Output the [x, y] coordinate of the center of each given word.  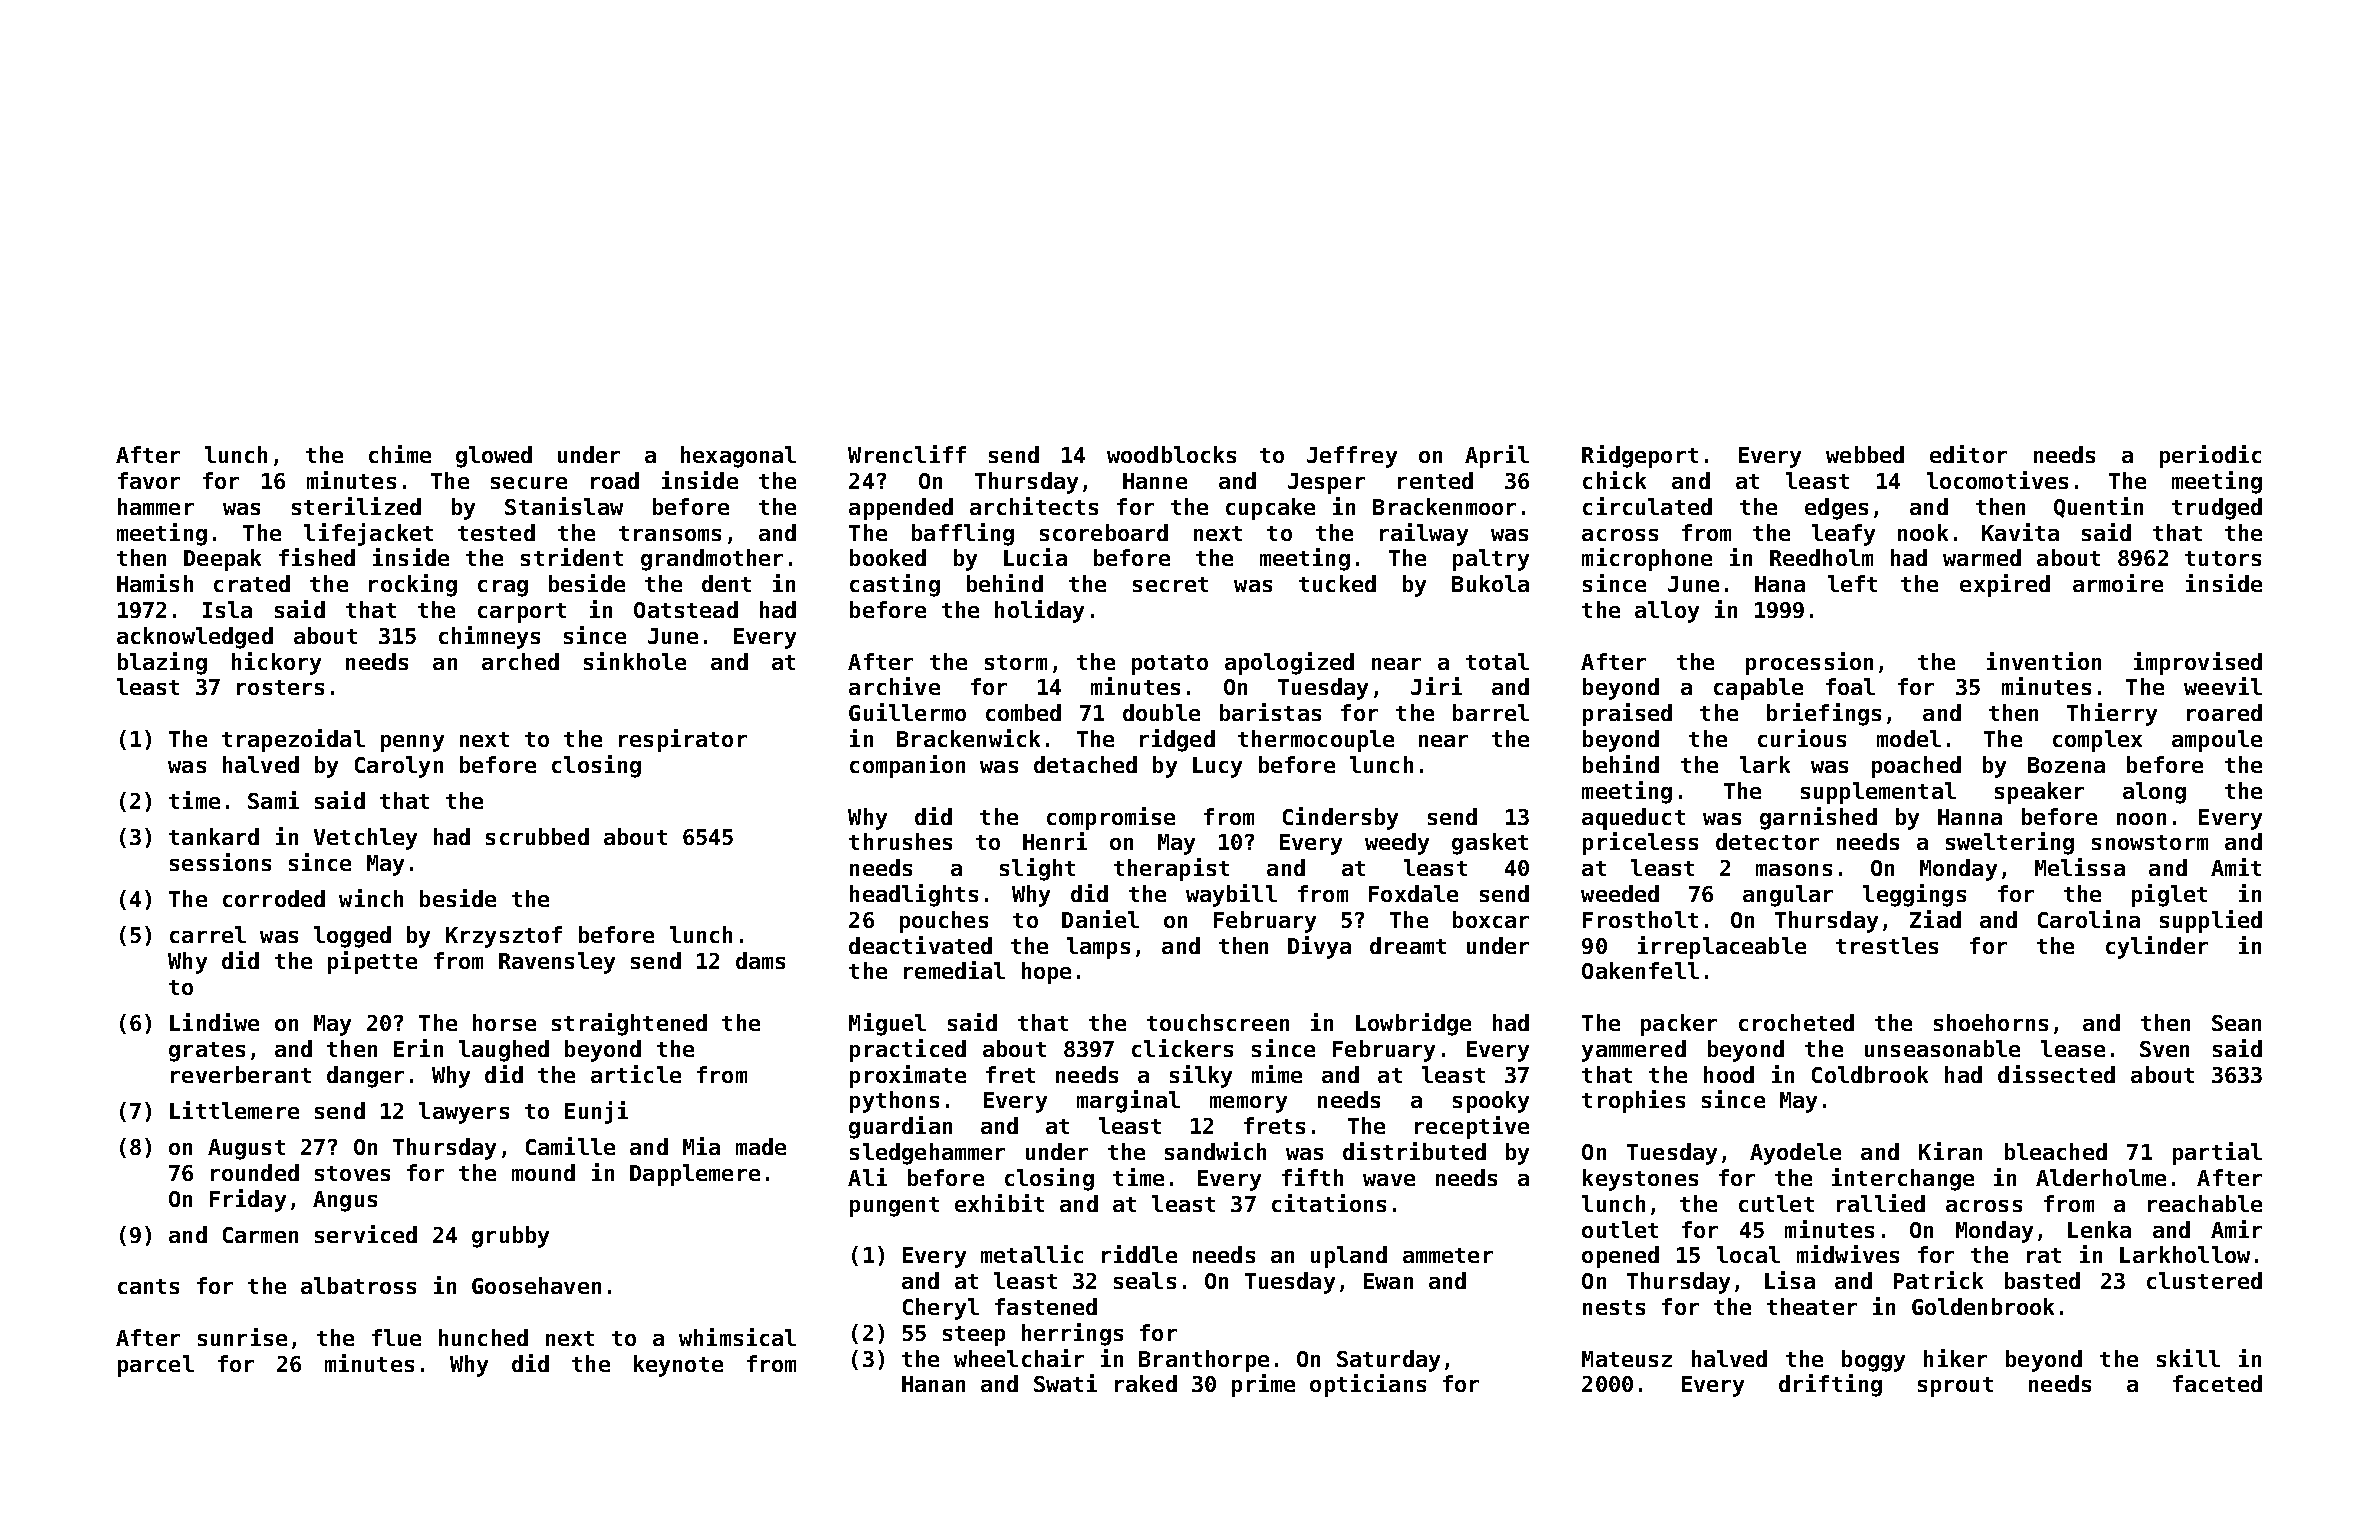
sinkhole [635, 661]
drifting [1830, 1385]
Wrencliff [907, 454]
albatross [358, 1285]
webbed [1865, 454]
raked [1146, 1383]
